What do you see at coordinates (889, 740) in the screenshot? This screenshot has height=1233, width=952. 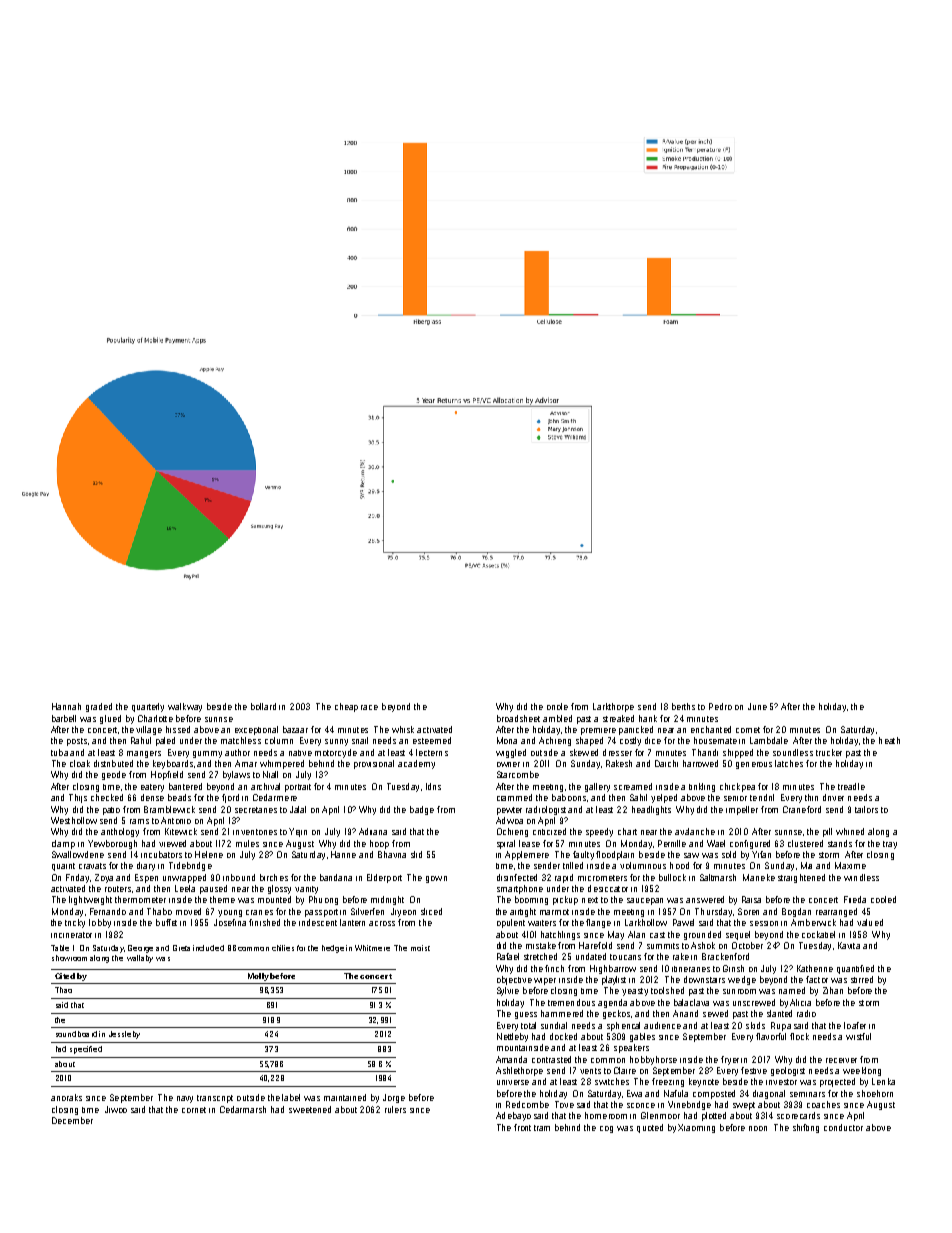 I see `heath` at bounding box center [889, 740].
